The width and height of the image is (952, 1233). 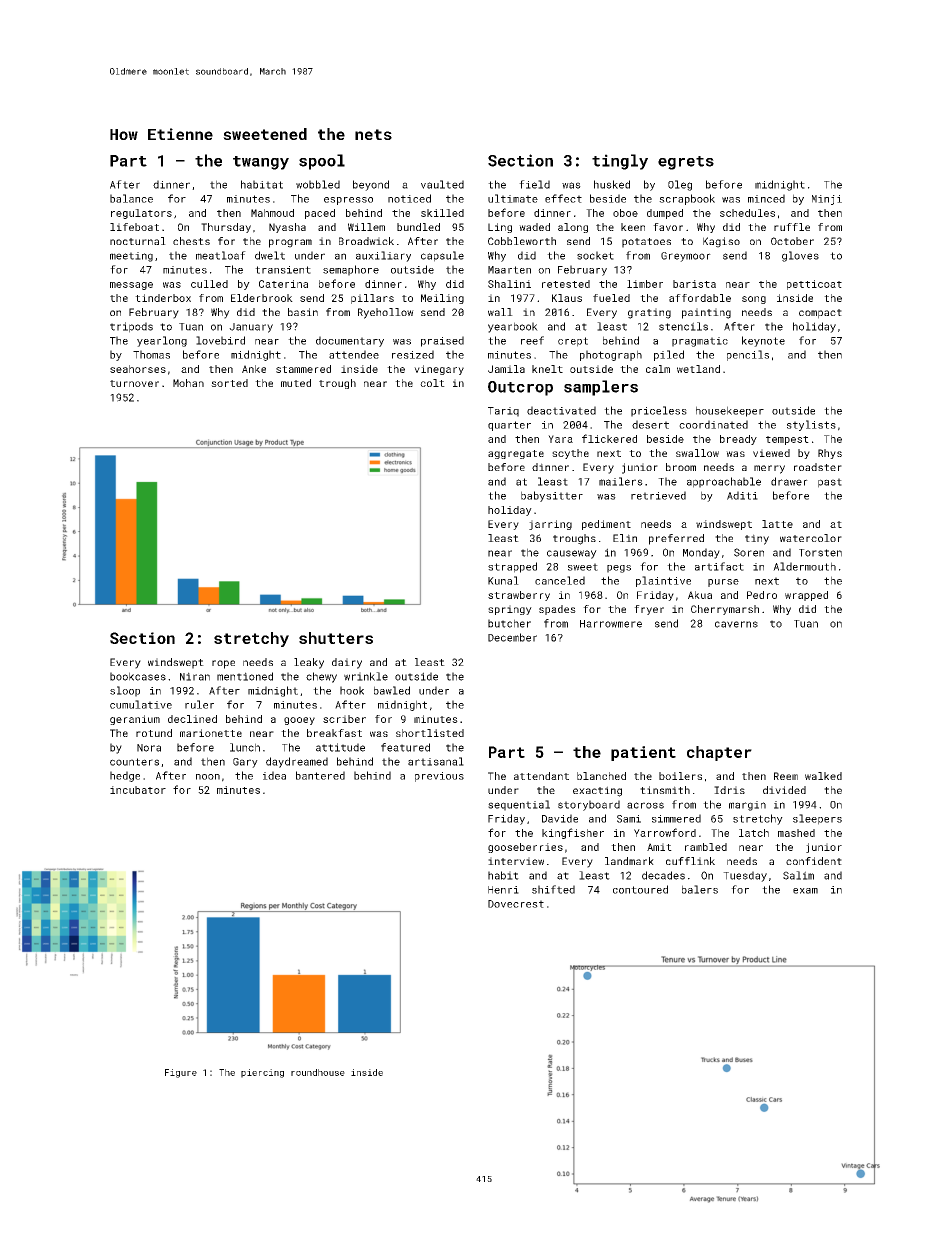 What do you see at coordinates (318, 1072) in the image?
I see `roundhouse` at bounding box center [318, 1072].
